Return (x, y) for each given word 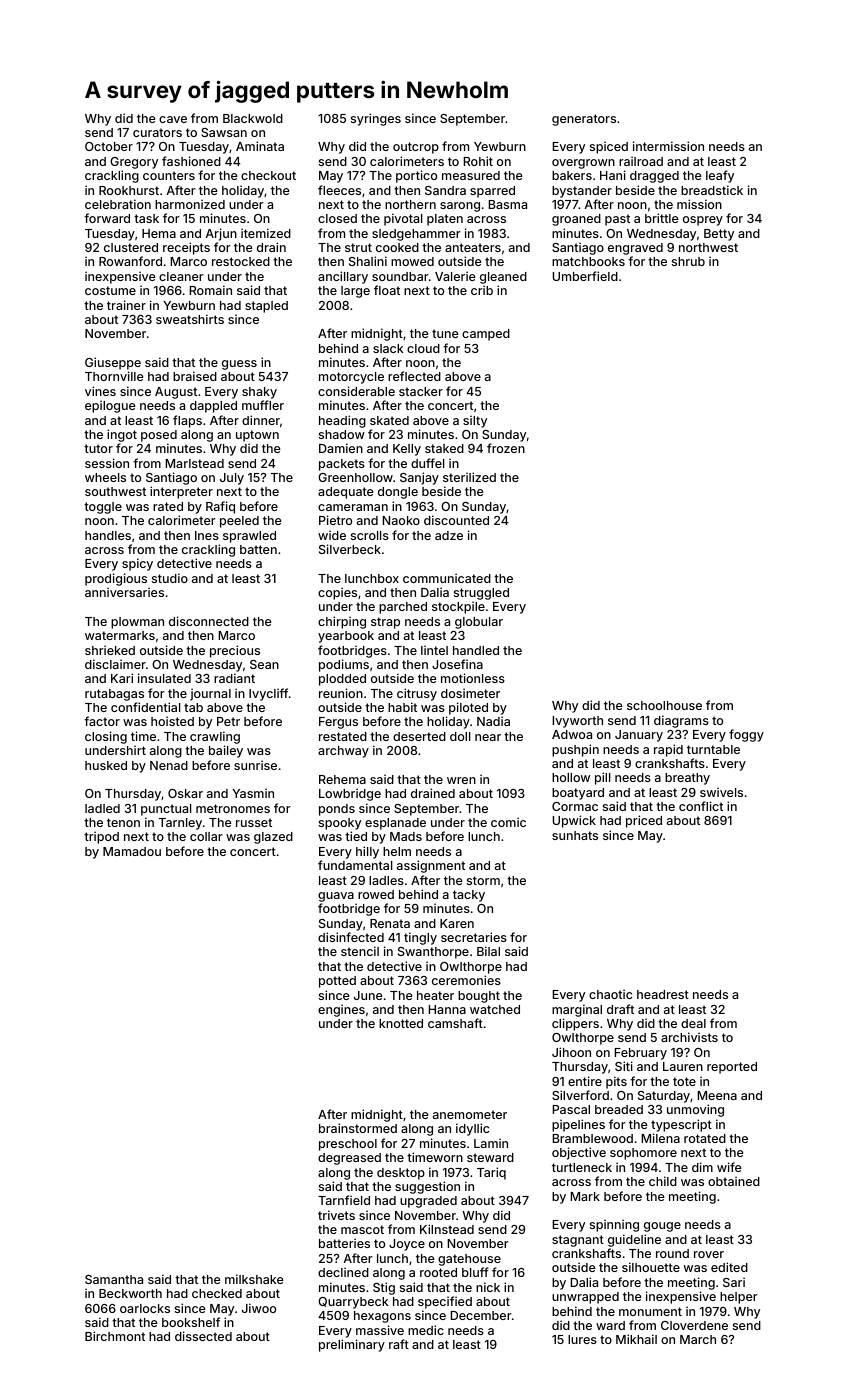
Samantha (114, 1279)
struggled (481, 594)
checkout (268, 175)
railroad (641, 161)
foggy (746, 735)
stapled (266, 307)
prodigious (116, 579)
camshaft (455, 1023)
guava (336, 897)
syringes (376, 119)
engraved (635, 249)
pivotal (403, 219)
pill (603, 778)
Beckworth (130, 1293)
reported (732, 1068)
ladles (386, 880)
